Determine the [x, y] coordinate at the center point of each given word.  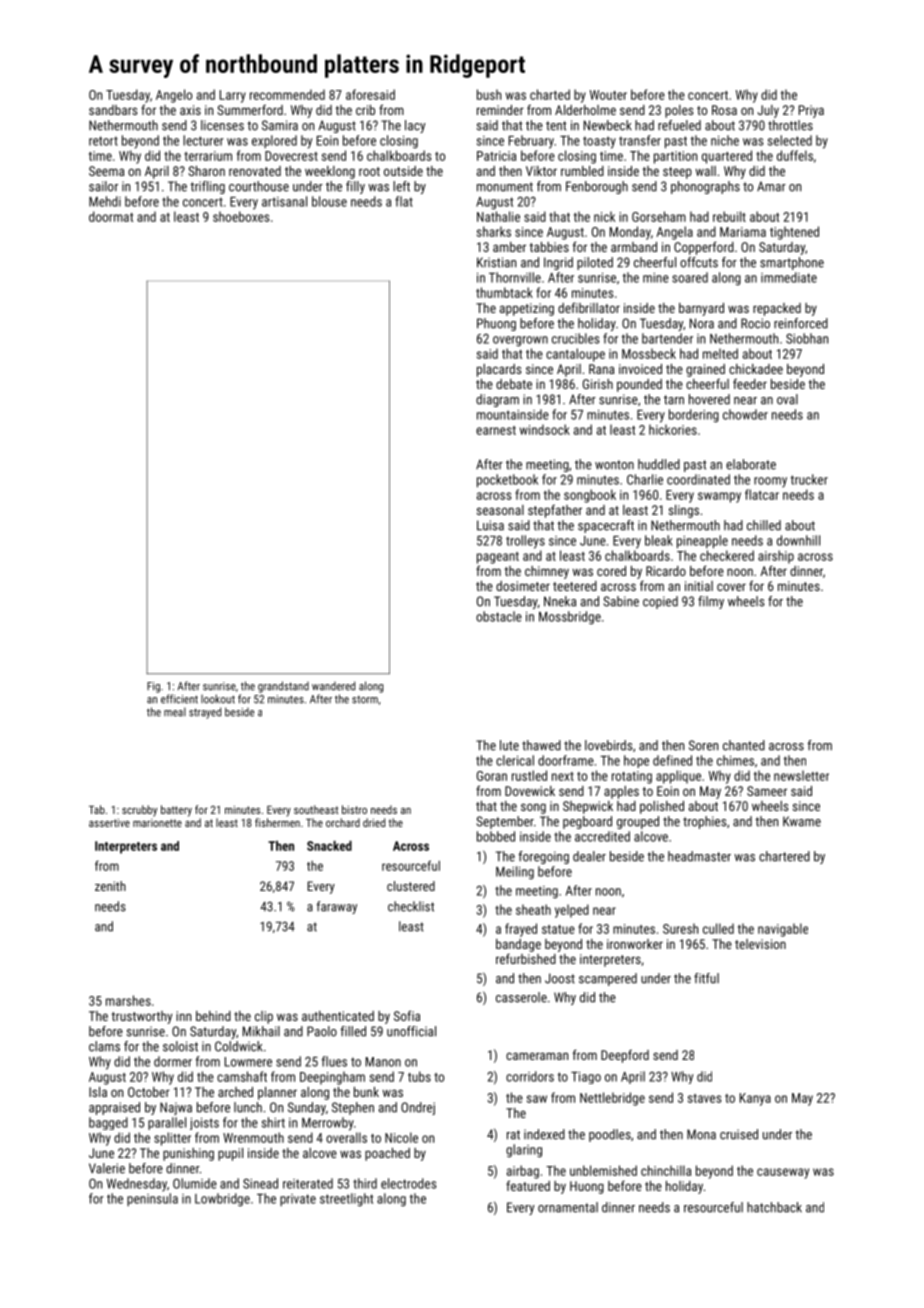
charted [550, 94]
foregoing [543, 857]
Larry [233, 96]
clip [264, 1017]
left [401, 186]
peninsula [152, 1199]
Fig [153, 687]
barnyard [701, 309]
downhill [798, 540]
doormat [111, 216]
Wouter [608, 95]
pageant [498, 558]
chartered [784, 856]
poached [387, 1154]
